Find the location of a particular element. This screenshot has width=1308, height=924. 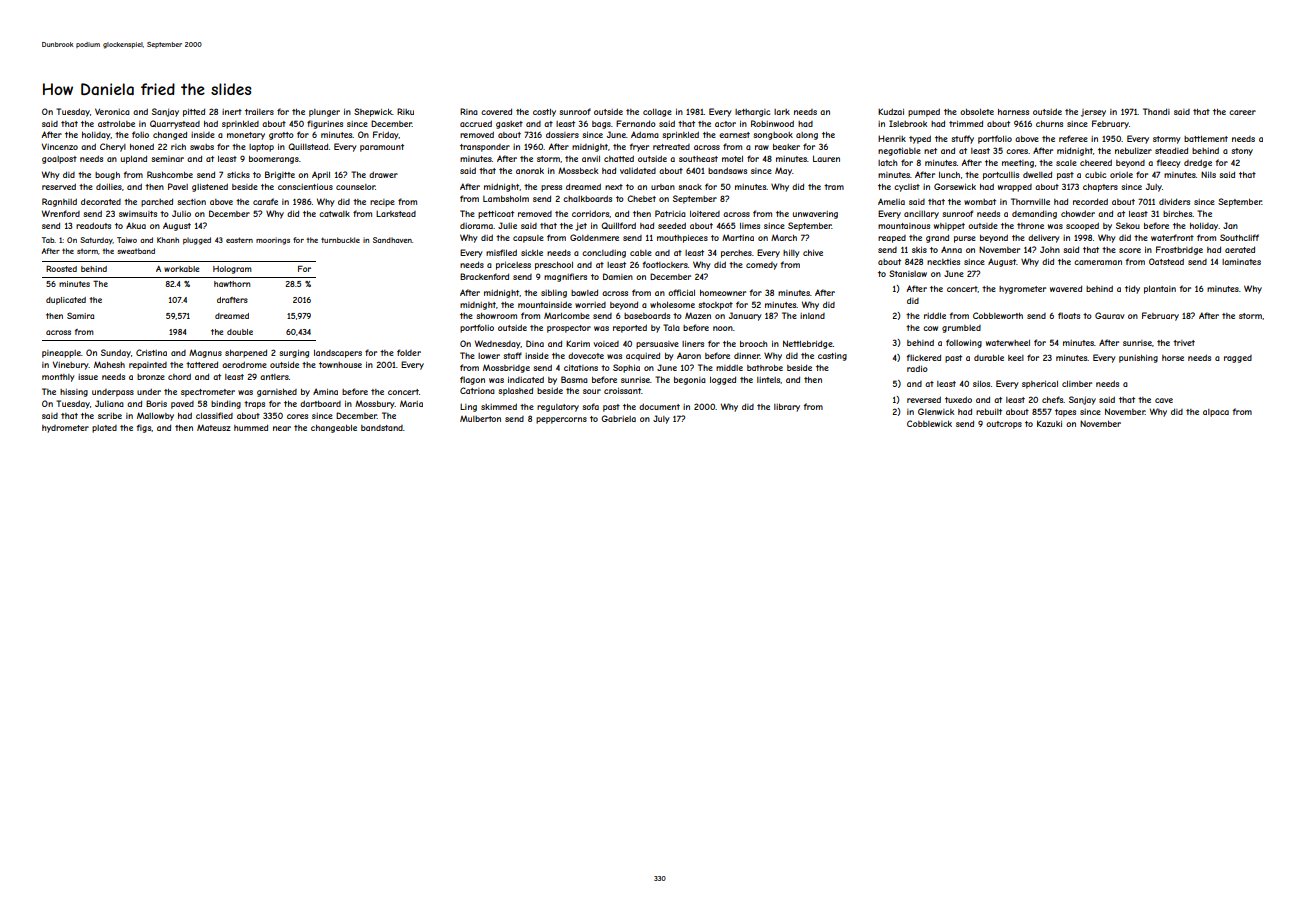

Tab is located at coordinates (48, 240).
